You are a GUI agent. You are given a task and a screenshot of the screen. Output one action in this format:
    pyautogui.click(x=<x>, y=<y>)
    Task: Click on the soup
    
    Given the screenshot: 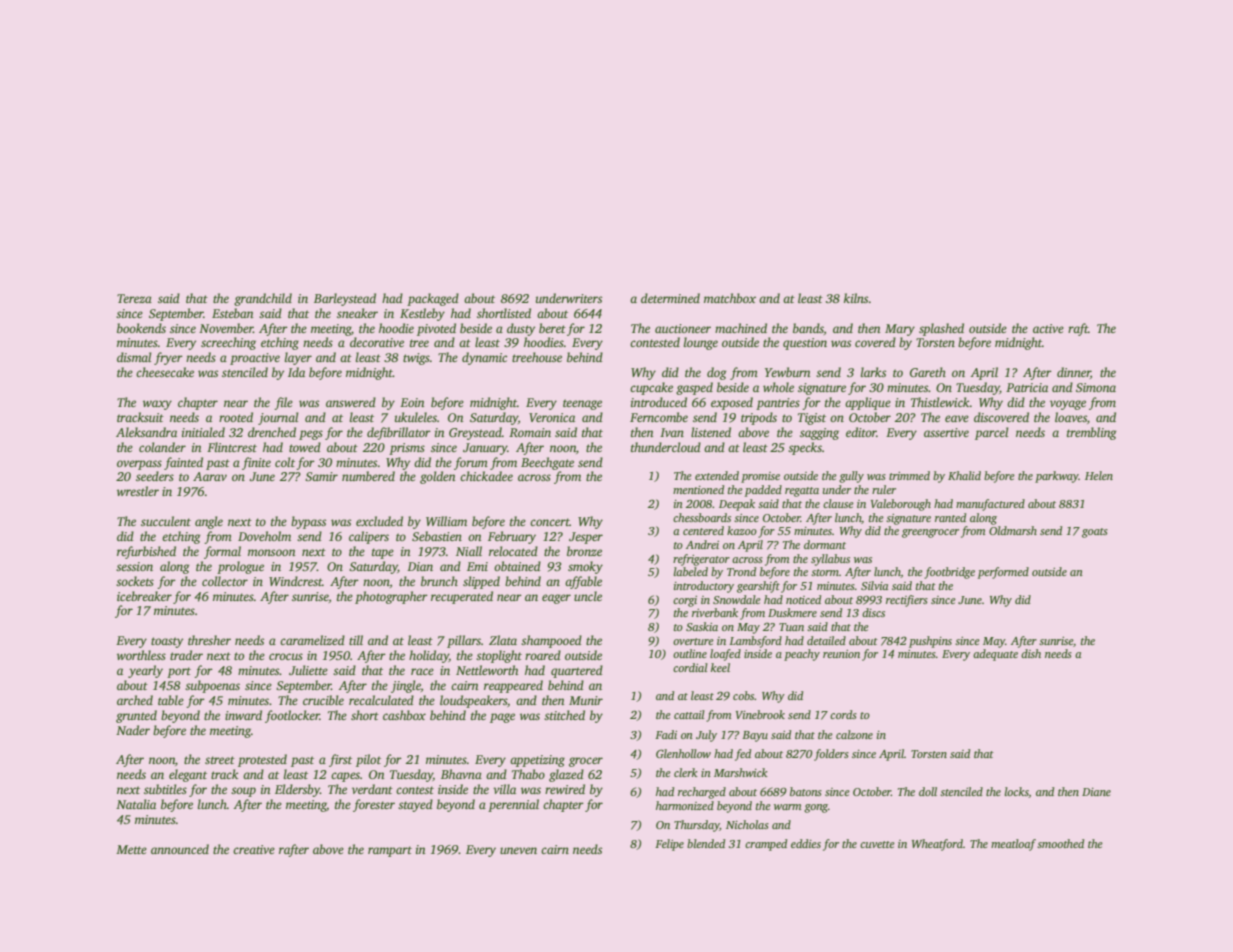 What is the action you would take?
    pyautogui.click(x=243, y=792)
